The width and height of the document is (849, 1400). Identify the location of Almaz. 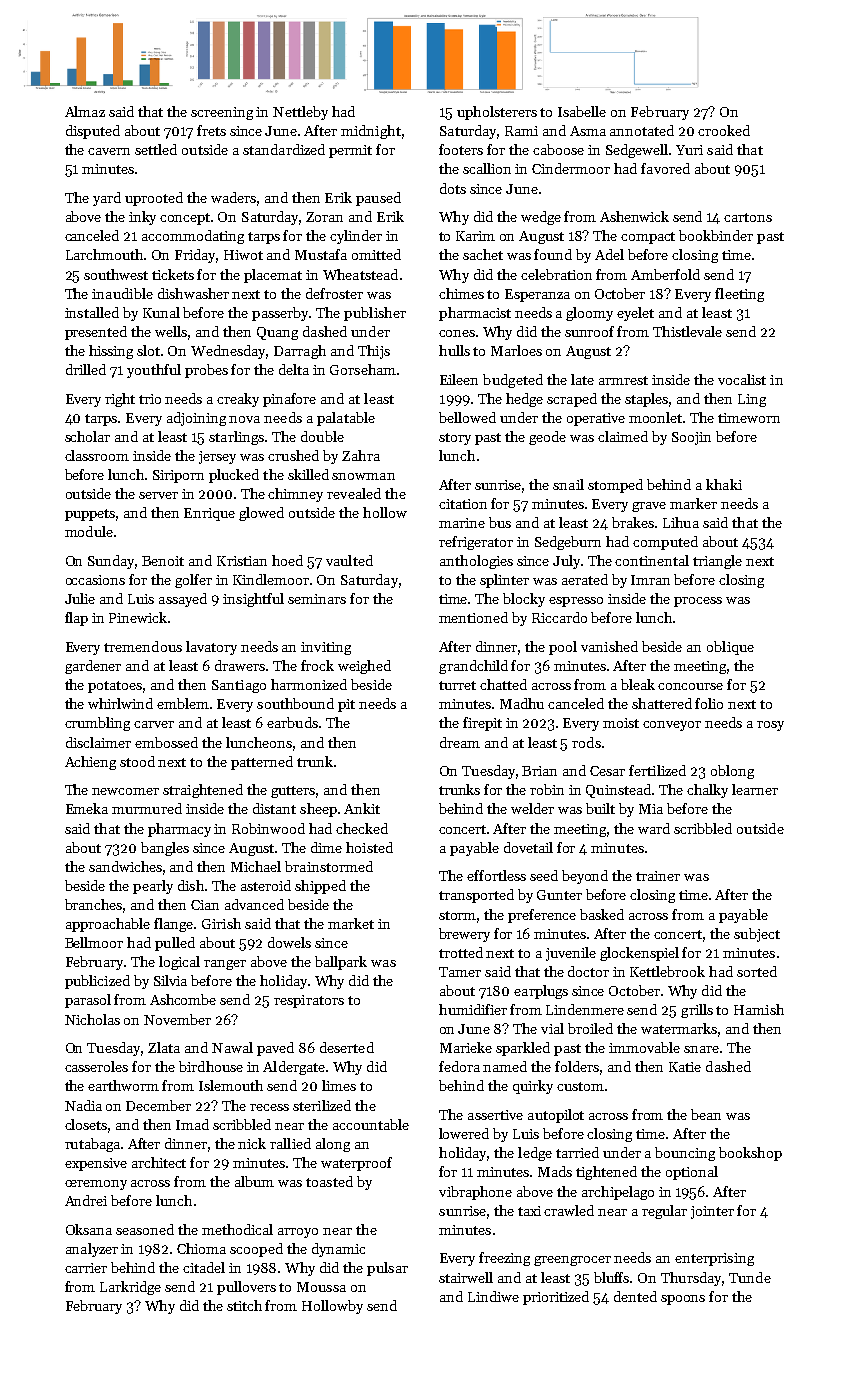
(85, 111).
